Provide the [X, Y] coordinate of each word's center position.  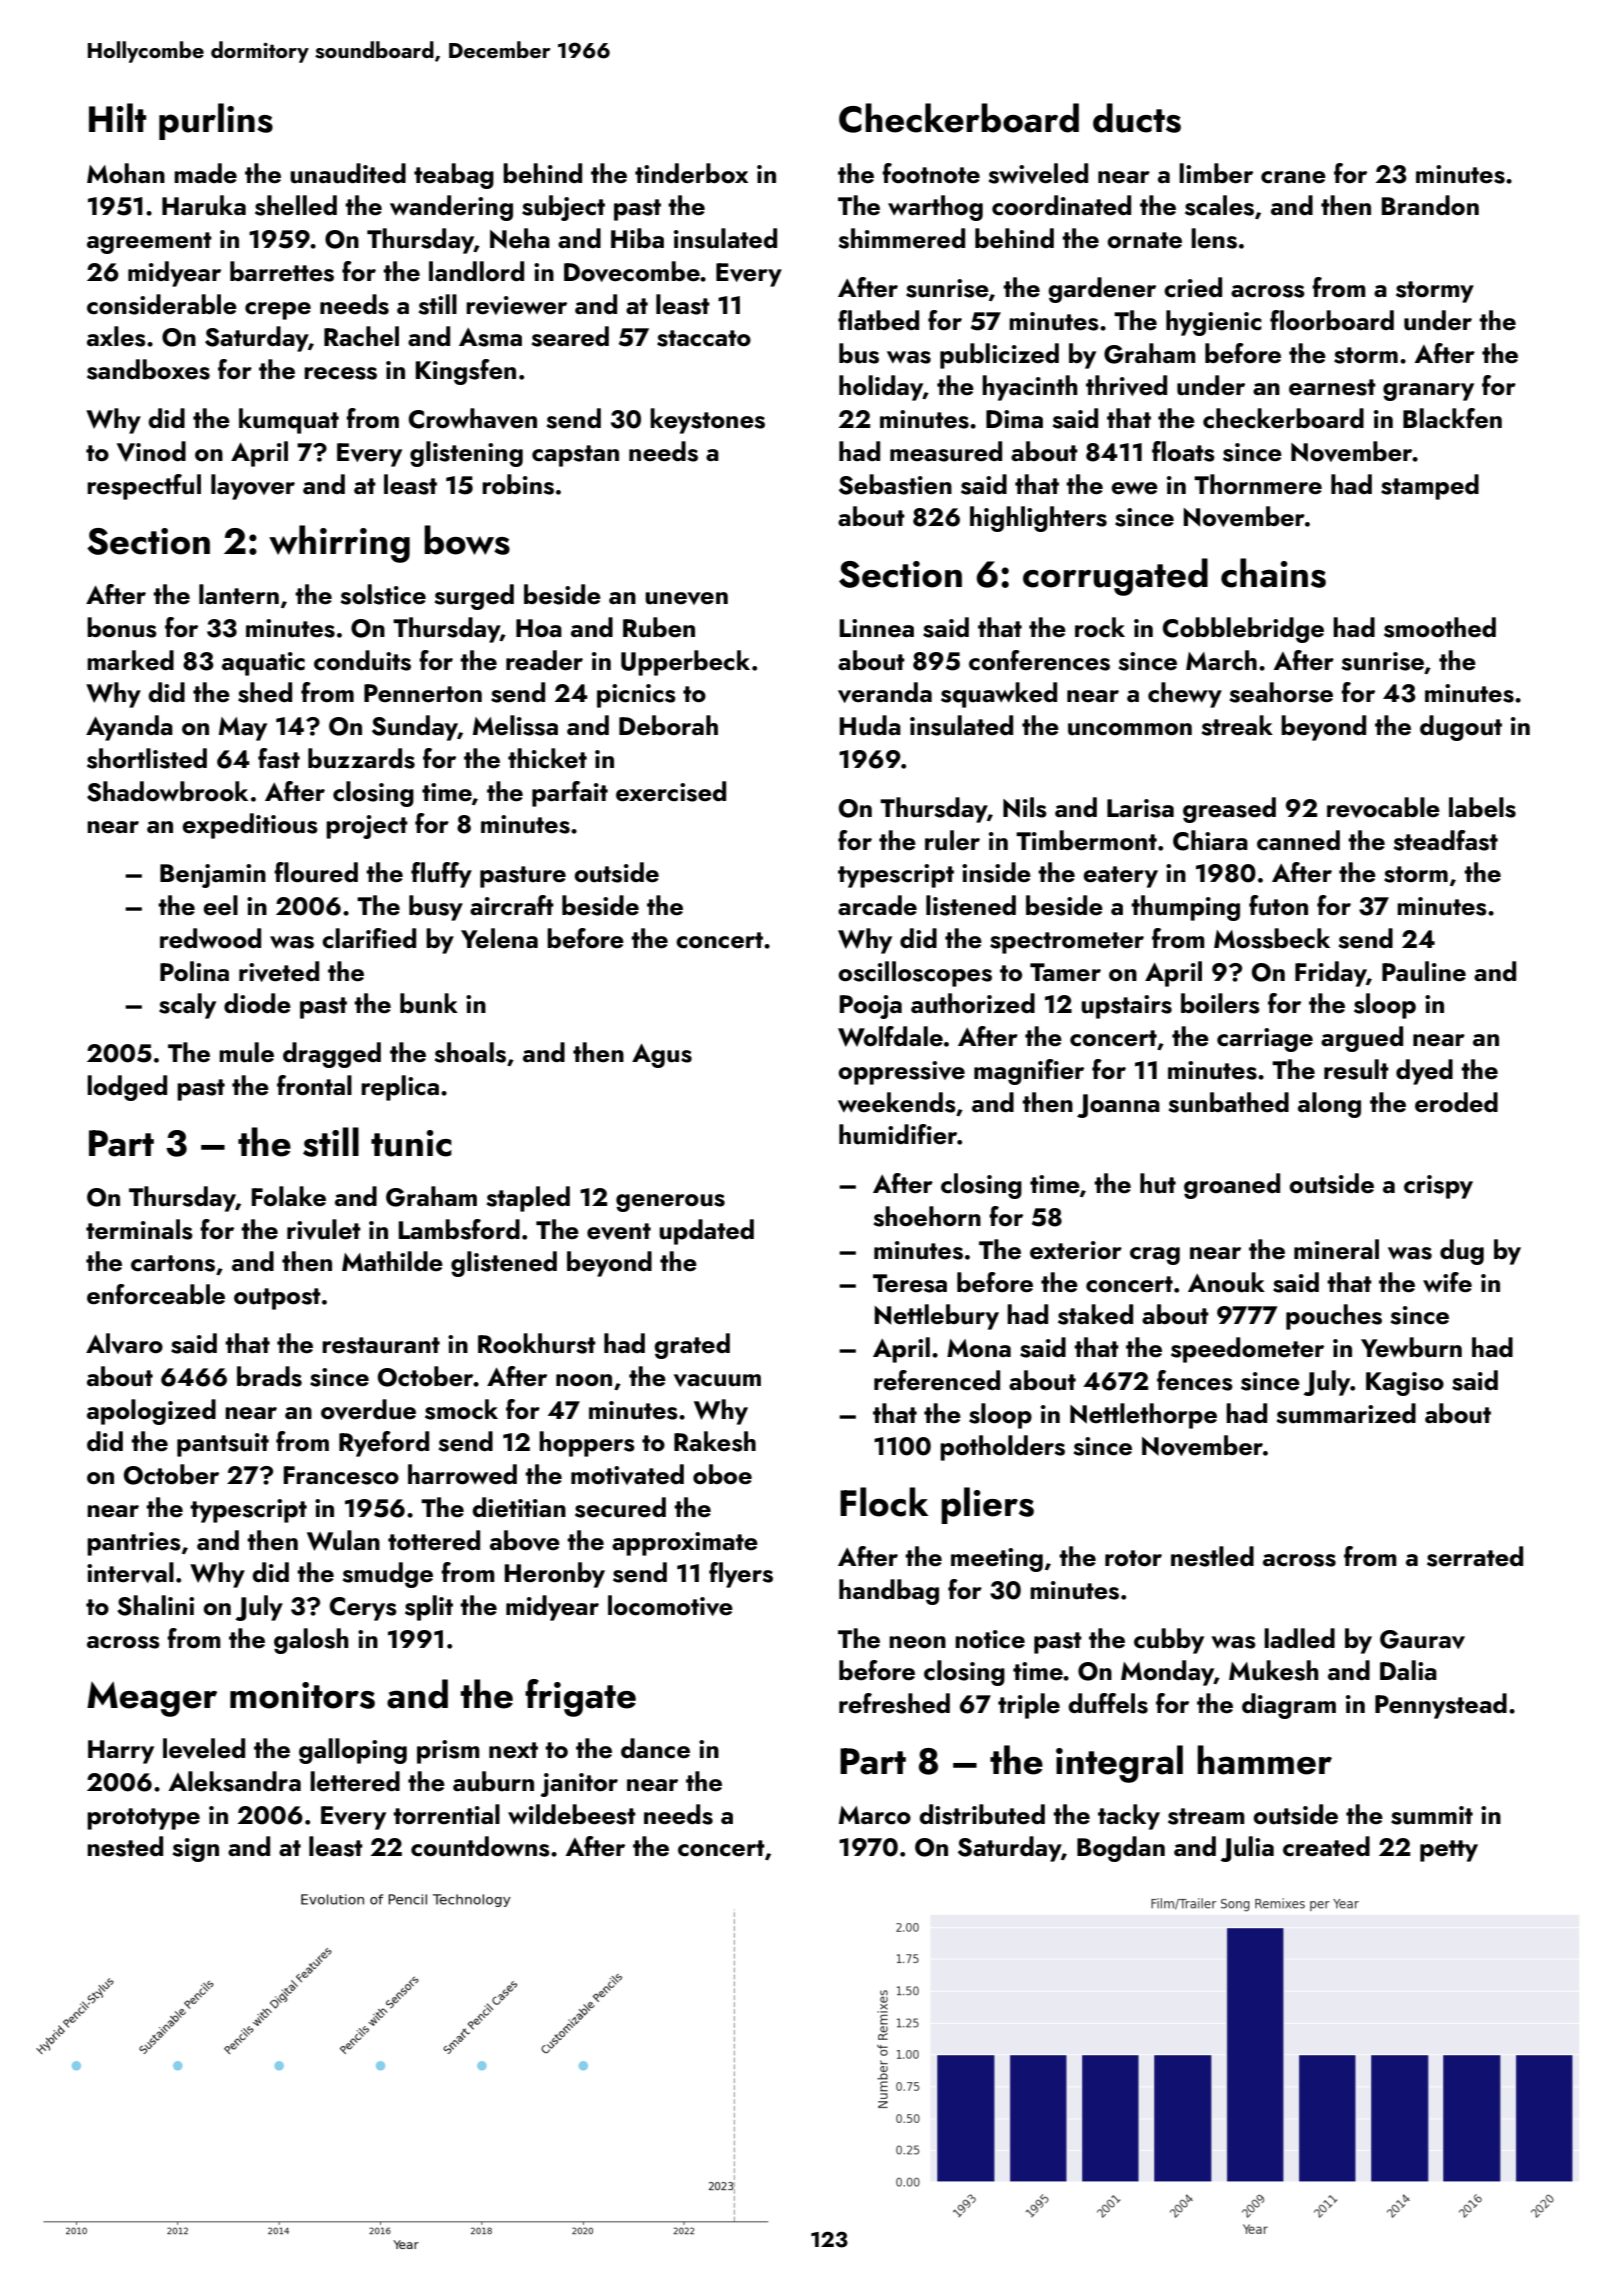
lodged [127, 1088]
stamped [1430, 487]
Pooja [871, 1007]
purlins [216, 121]
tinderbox [691, 173]
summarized [1346, 1413]
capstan [575, 456]
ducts [1137, 118]
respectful [144, 487]
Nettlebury [937, 1317]
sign [195, 1850]
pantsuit [223, 1445]
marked [130, 660]
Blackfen [1452, 418]
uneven [686, 598]
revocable [1383, 807]
